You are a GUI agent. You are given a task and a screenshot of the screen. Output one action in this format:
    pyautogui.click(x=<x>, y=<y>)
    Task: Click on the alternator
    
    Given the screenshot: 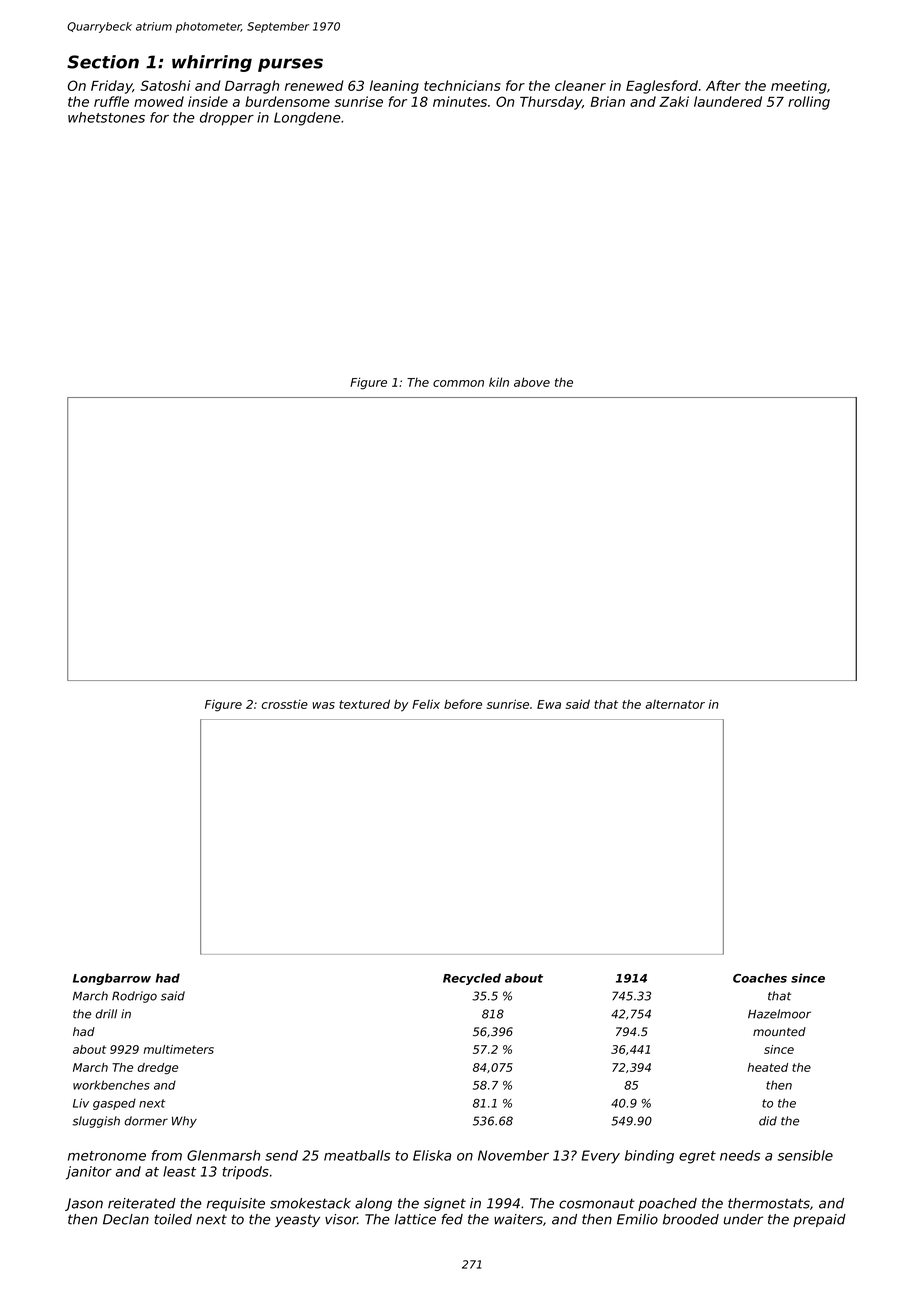 What is the action you would take?
    pyautogui.click(x=675, y=704)
